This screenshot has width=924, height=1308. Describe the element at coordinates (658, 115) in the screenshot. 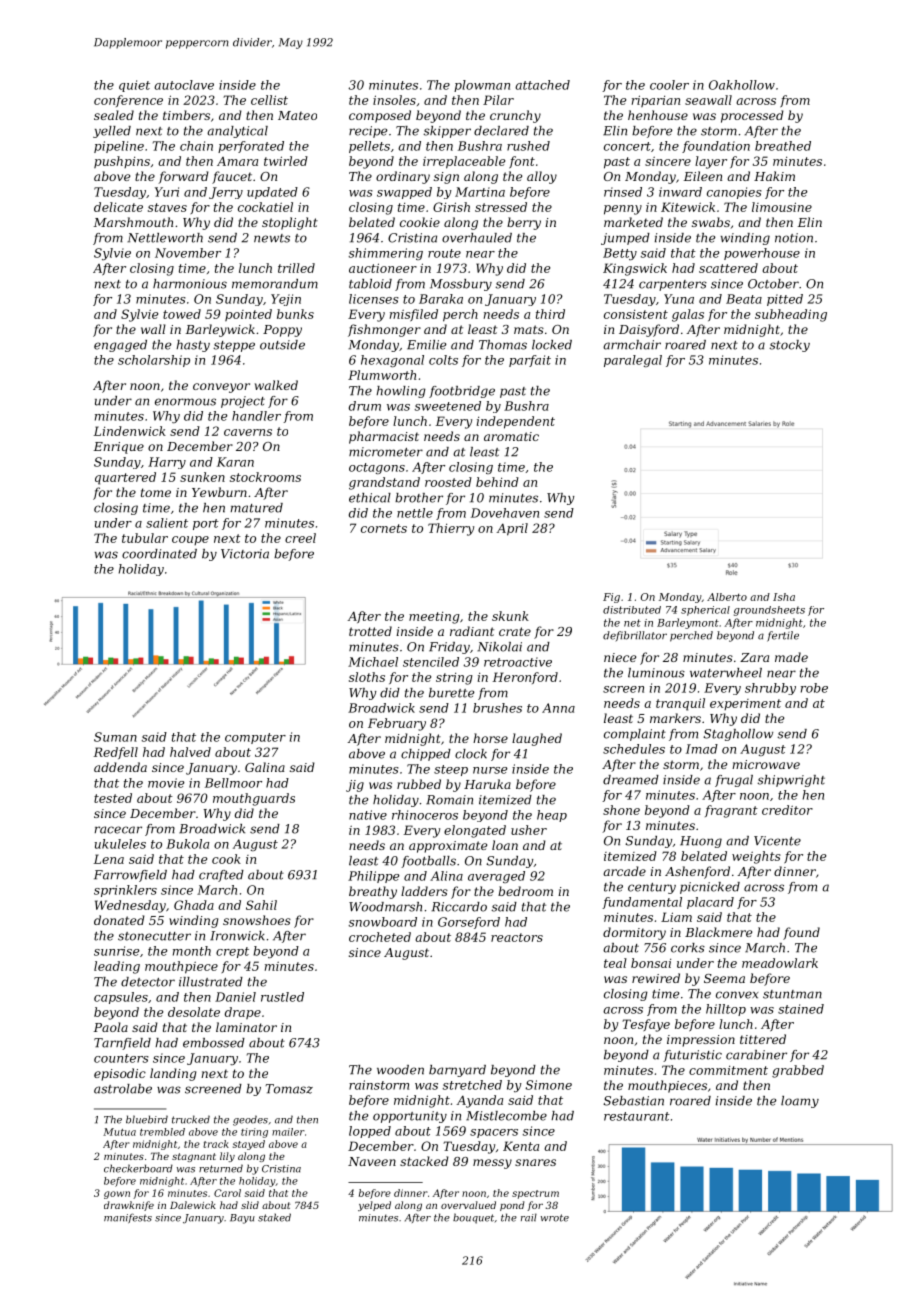

I see `henhouse` at that location.
